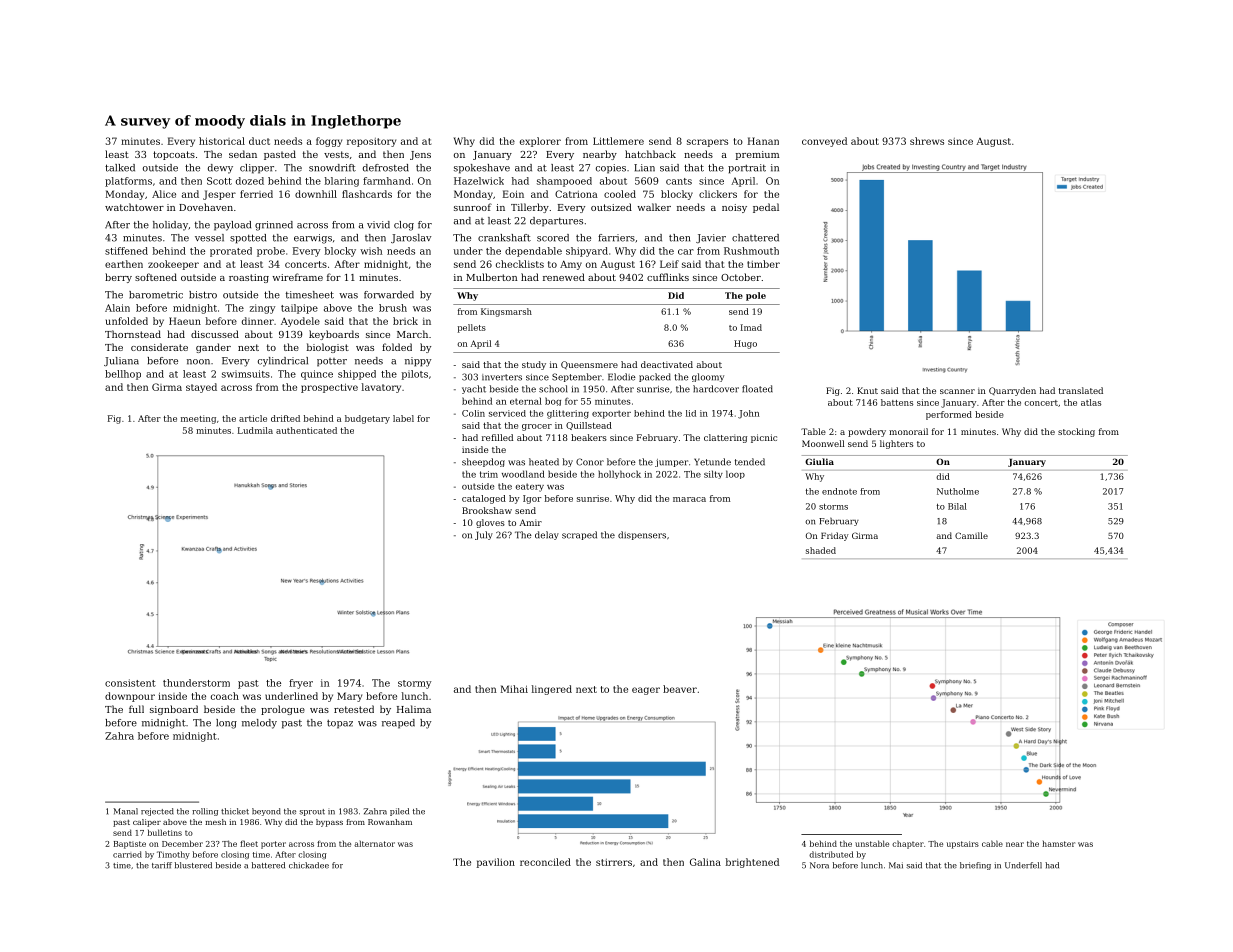 The image size is (1233, 952). I want to click on historical, so click(222, 141).
